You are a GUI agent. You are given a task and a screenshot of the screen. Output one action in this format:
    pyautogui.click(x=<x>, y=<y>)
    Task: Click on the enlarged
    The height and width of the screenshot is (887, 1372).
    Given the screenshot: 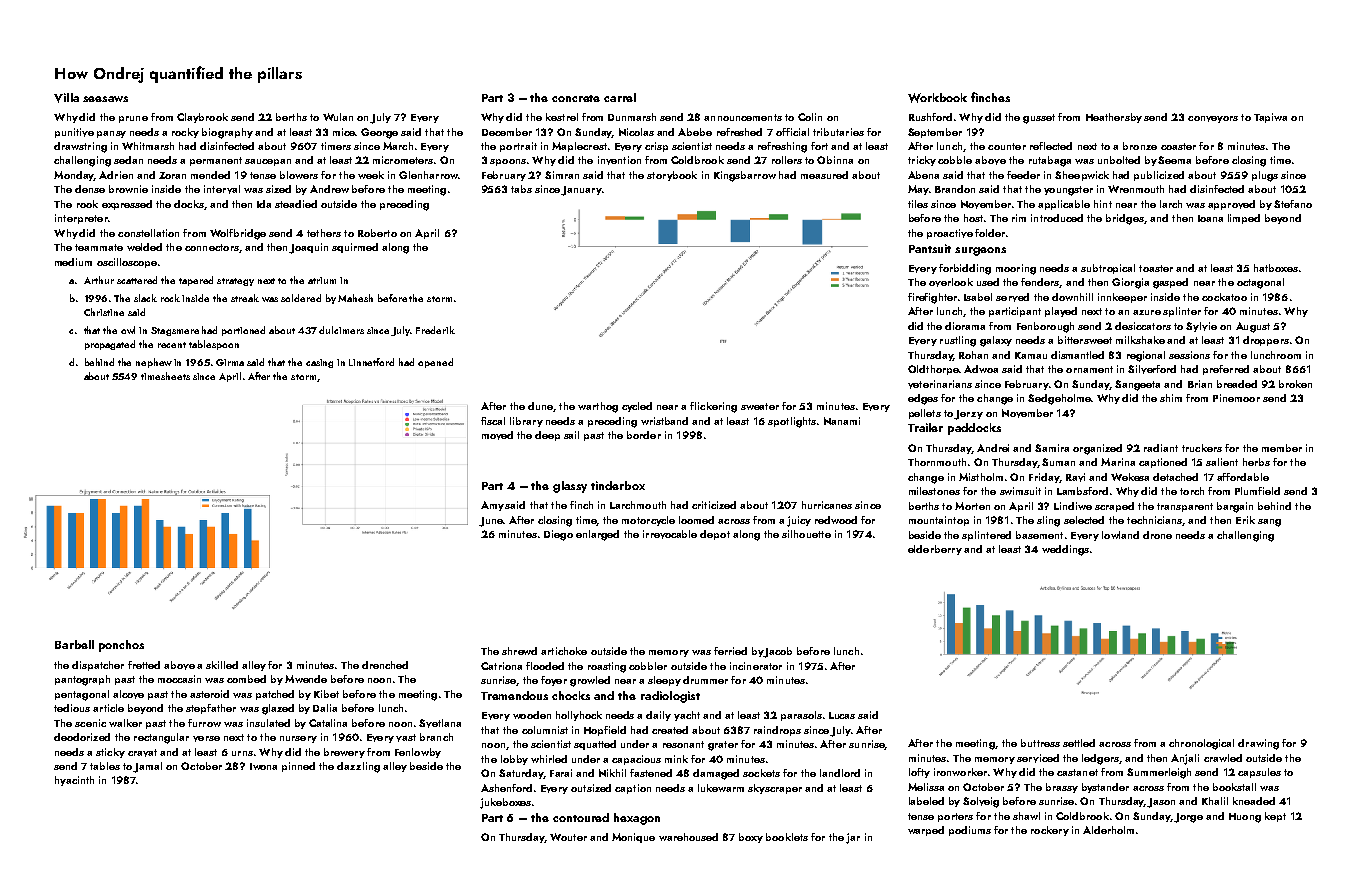 What is the action you would take?
    pyautogui.click(x=597, y=535)
